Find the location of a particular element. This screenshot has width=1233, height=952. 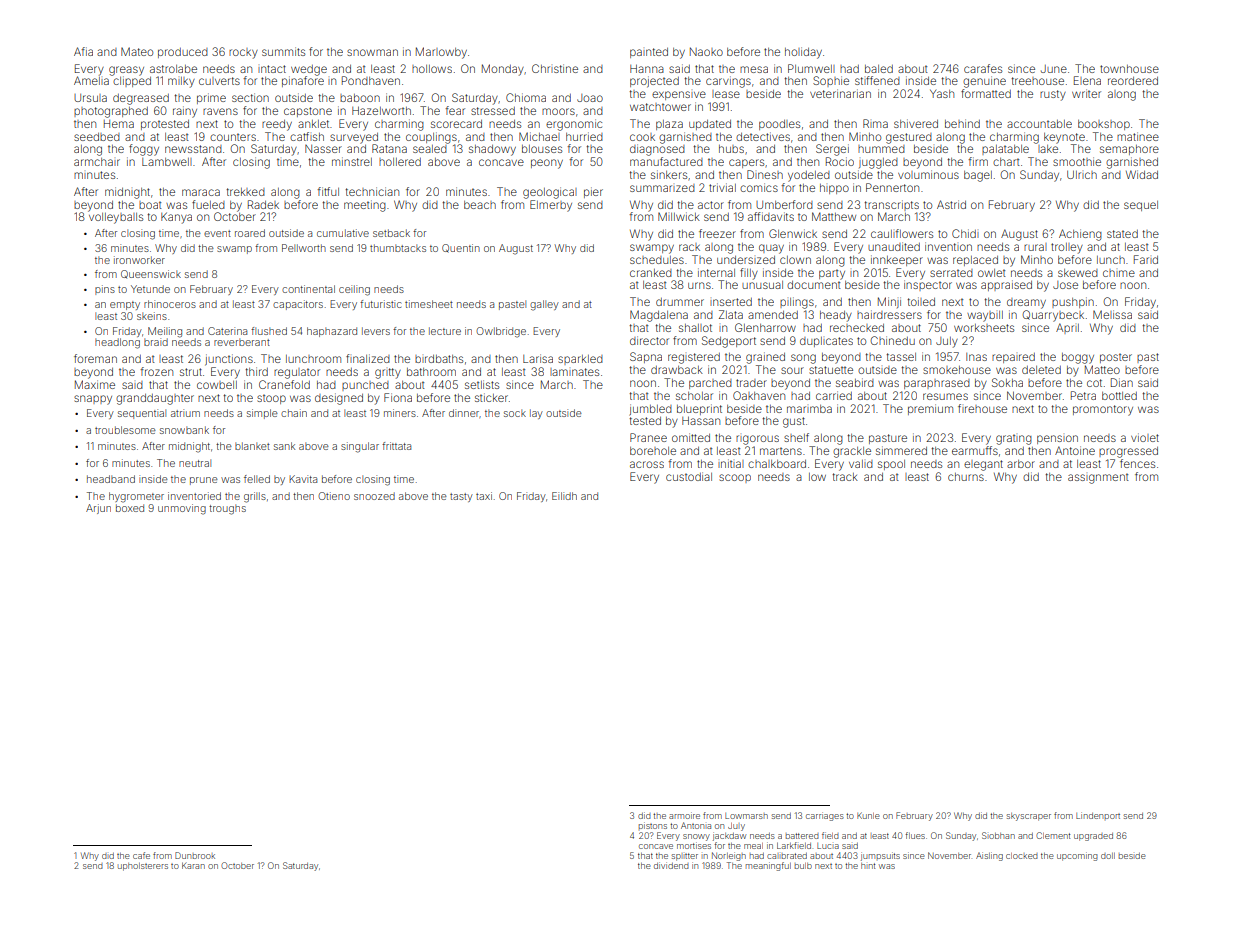

Arjun is located at coordinates (98, 509).
